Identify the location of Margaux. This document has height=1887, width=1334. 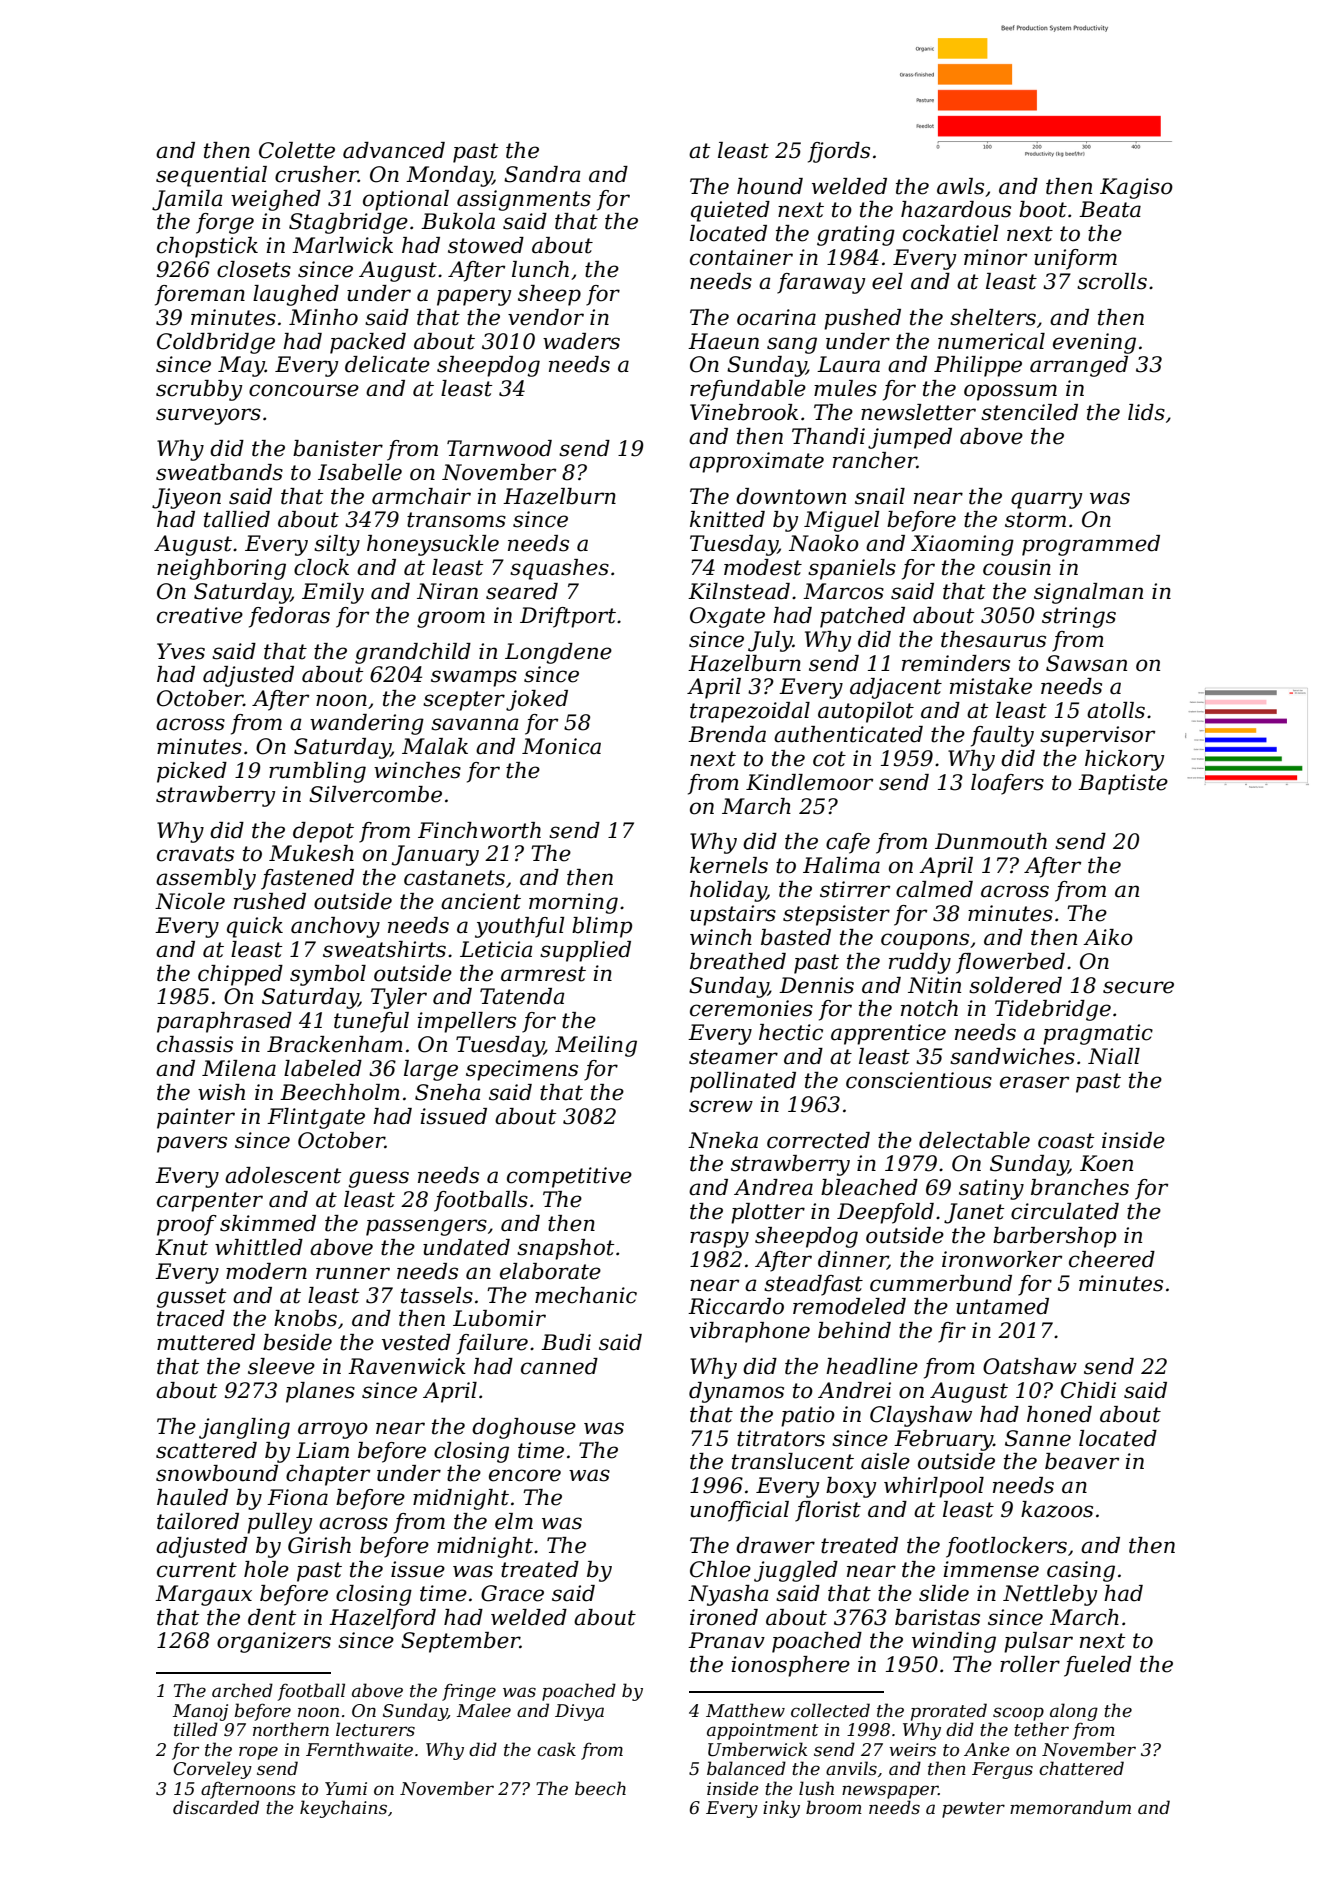
(203, 1595).
